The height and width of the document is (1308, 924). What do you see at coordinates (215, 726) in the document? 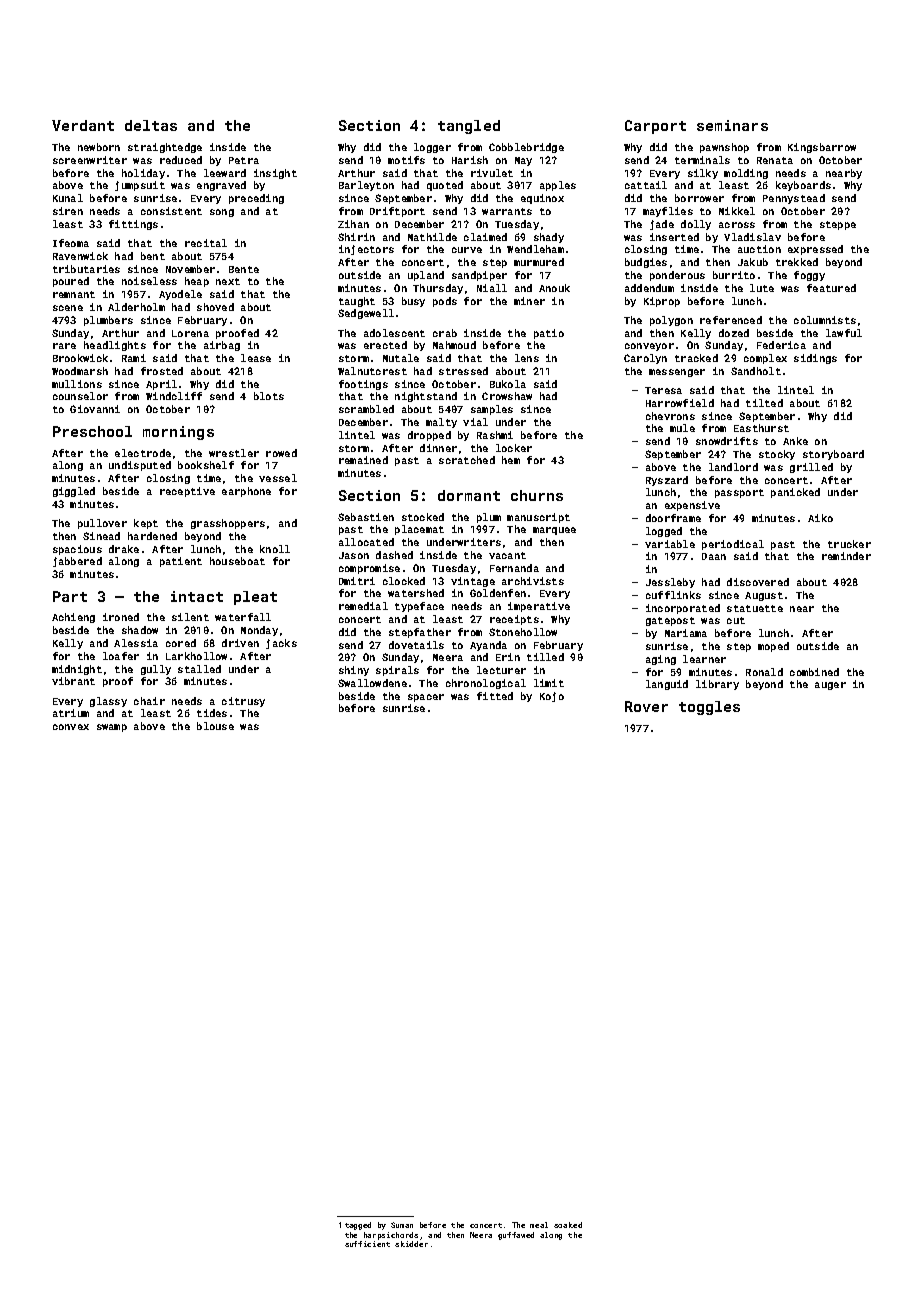
I see `blouse` at bounding box center [215, 726].
